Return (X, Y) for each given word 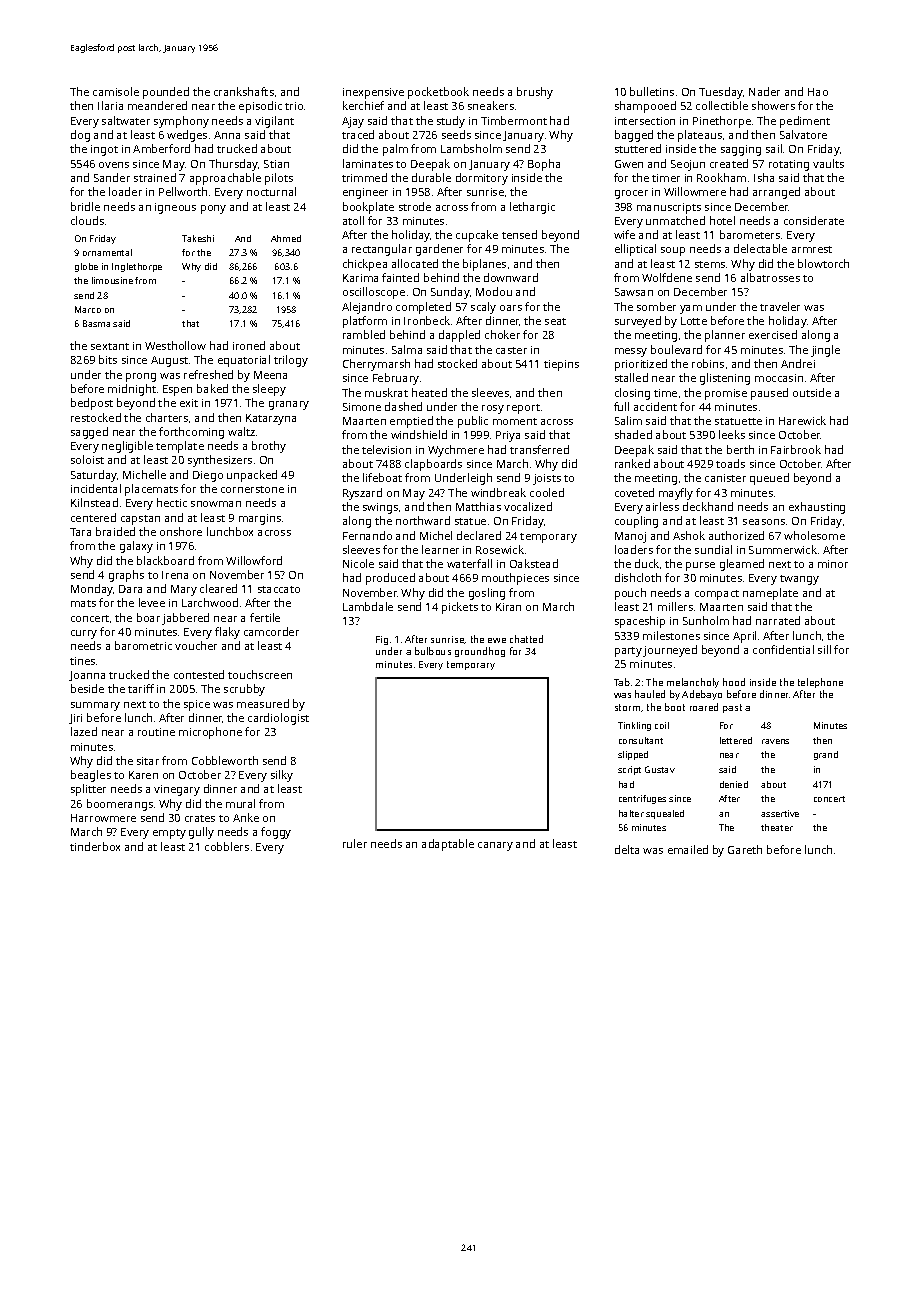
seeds (456, 134)
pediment (805, 122)
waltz (241, 431)
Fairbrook (796, 449)
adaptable (448, 845)
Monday (92, 590)
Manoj (630, 537)
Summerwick (783, 549)
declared (479, 535)
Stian (276, 164)
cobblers (227, 846)
